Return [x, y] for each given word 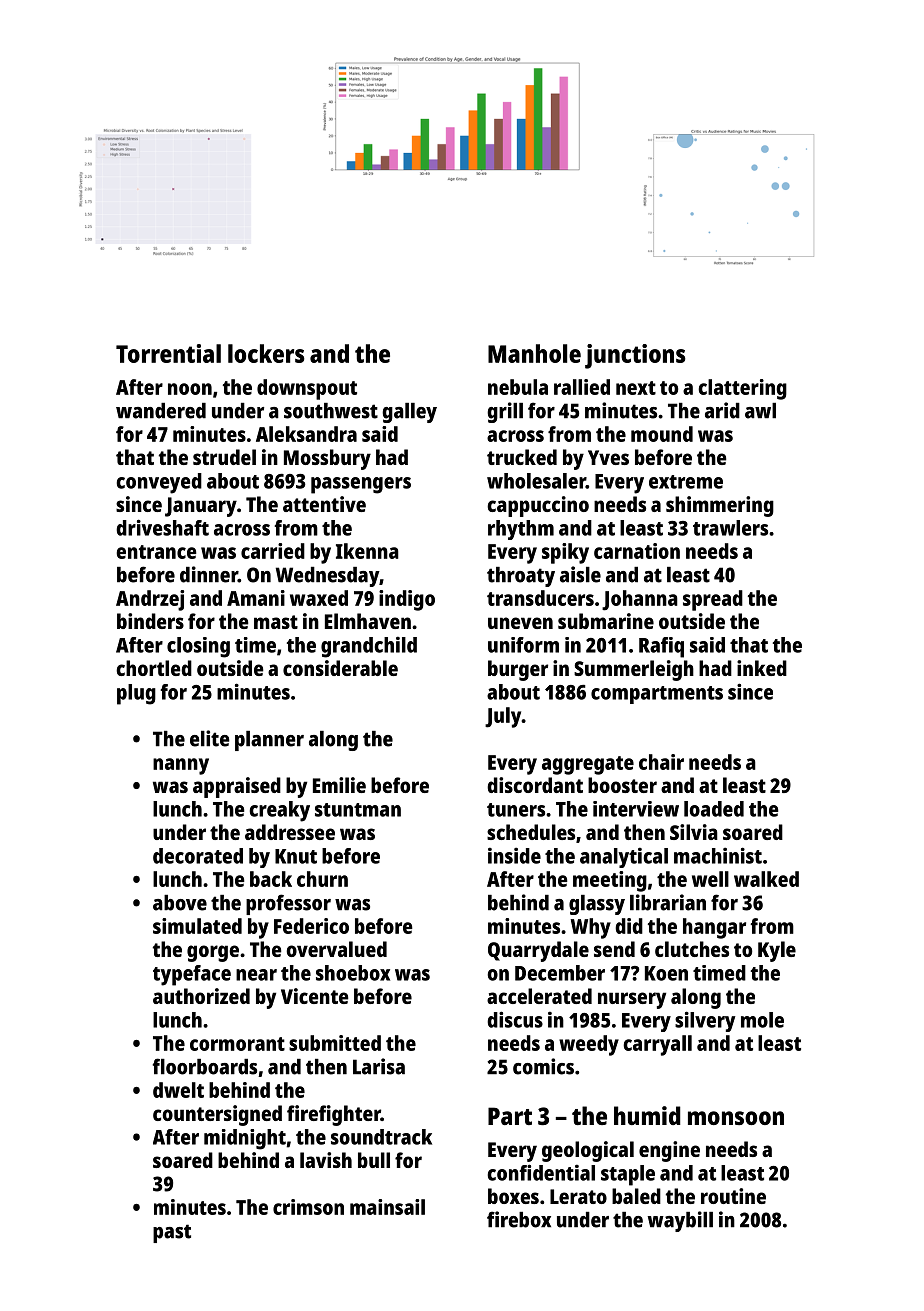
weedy [589, 1045]
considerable [340, 668]
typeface [192, 975]
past [172, 1233]
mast [276, 622]
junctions [635, 356]
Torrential [168, 353]
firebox [519, 1219]
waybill [680, 1221]
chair [661, 762]
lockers [266, 353]
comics [543, 1066]
